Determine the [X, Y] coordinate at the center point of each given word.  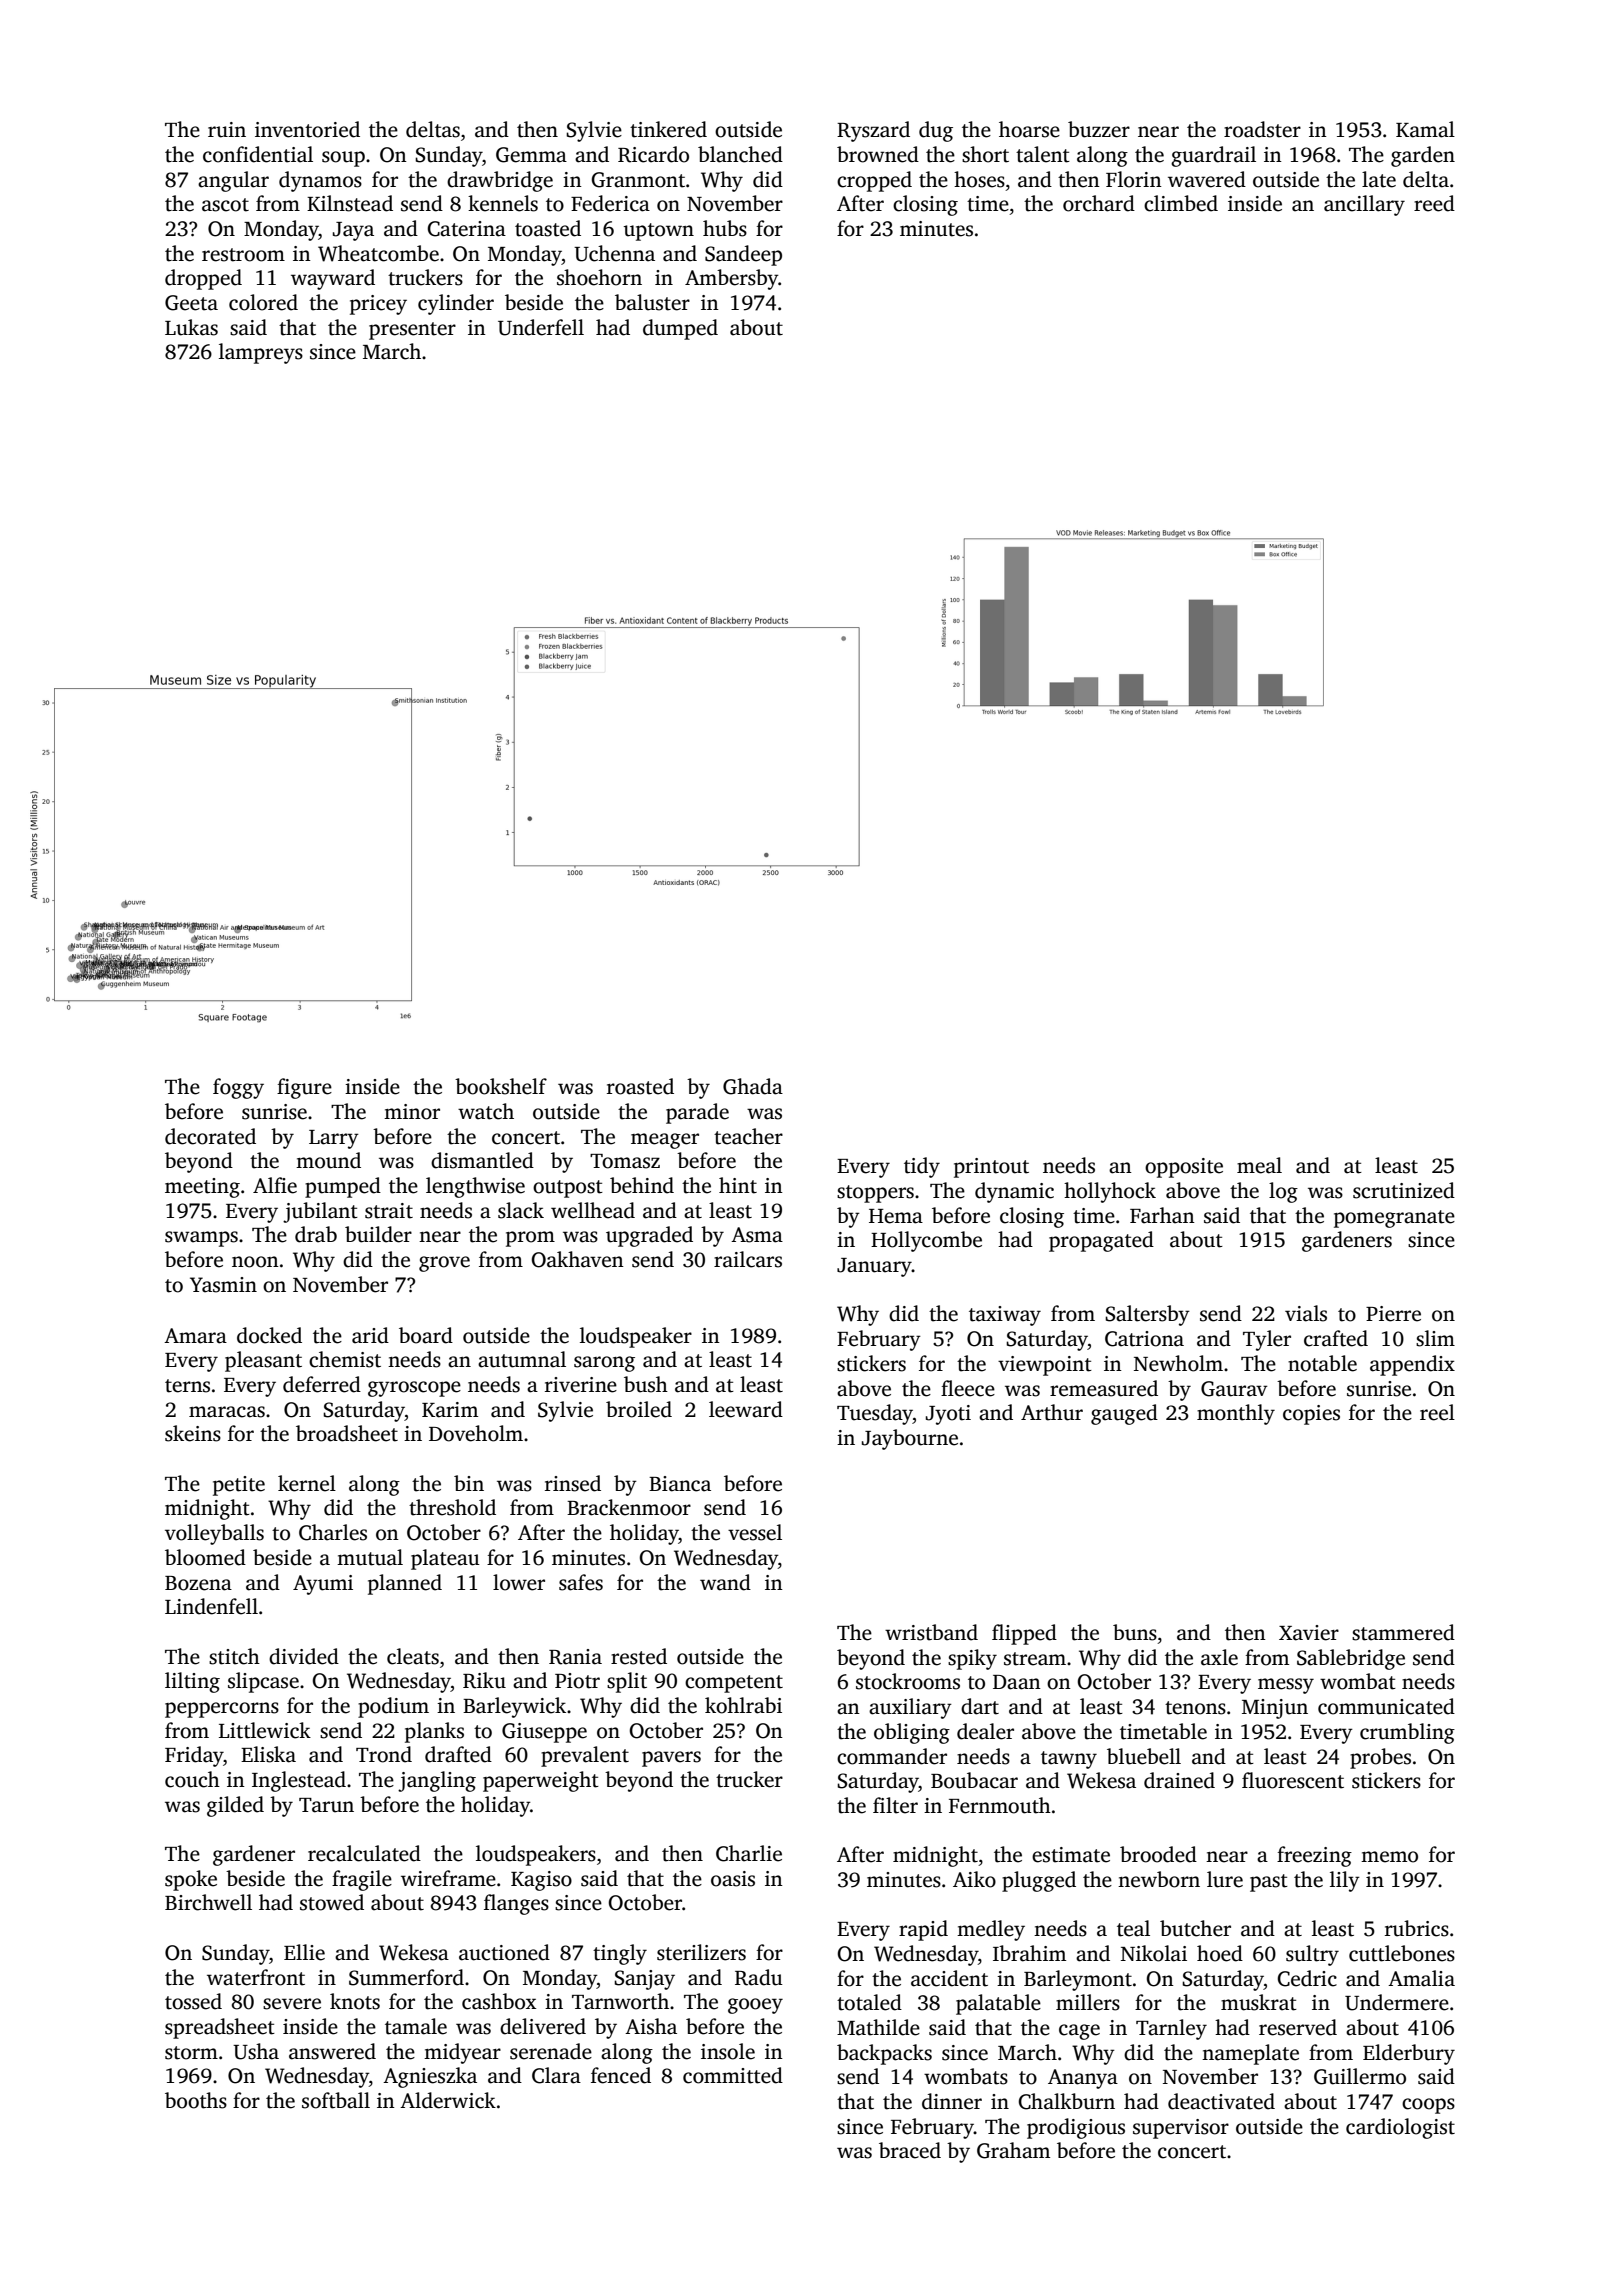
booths [196, 2100]
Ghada [753, 1086]
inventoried [307, 129]
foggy [238, 1088]
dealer [985, 1731]
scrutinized [1404, 1190]
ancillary [1364, 205]
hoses [979, 179]
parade [697, 1113]
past [1269, 1883]
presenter [412, 331]
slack [521, 1210]
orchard [1099, 203]
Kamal [1425, 129]
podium [393, 1707]
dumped [680, 329]
